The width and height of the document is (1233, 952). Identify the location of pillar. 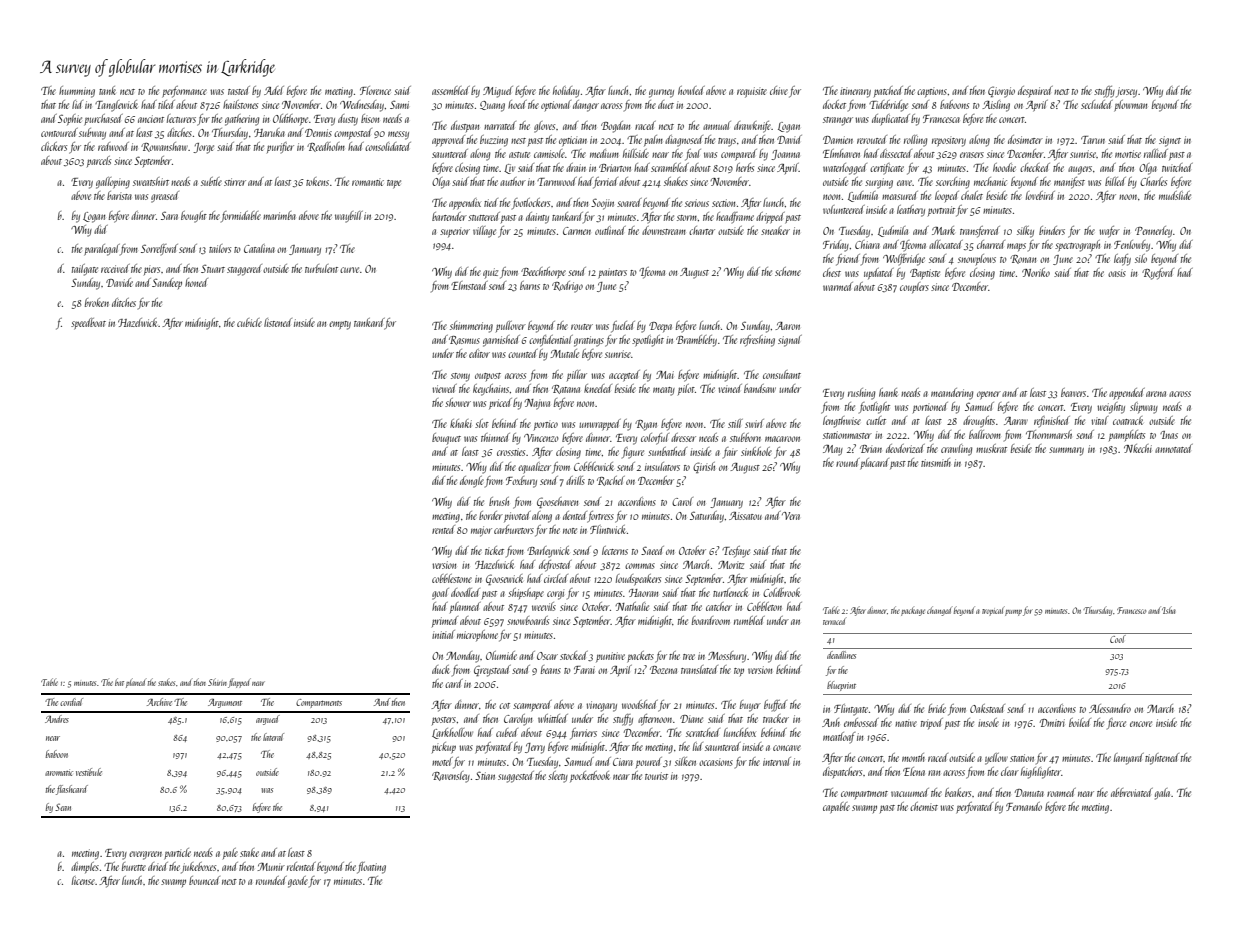
(577, 375).
